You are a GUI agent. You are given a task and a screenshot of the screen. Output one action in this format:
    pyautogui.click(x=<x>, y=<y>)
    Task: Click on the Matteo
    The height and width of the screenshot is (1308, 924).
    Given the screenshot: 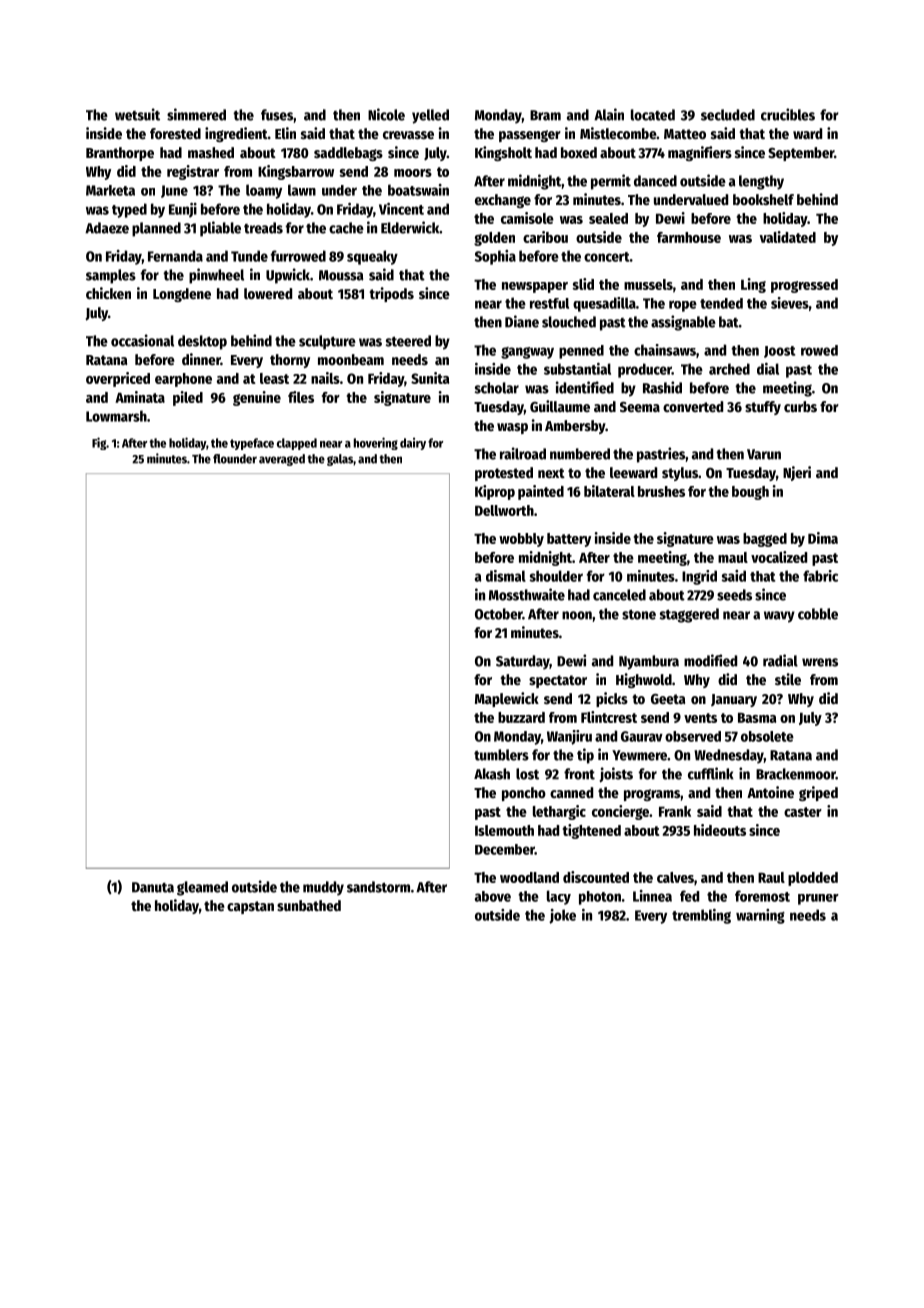 What is the action you would take?
    pyautogui.click(x=685, y=134)
